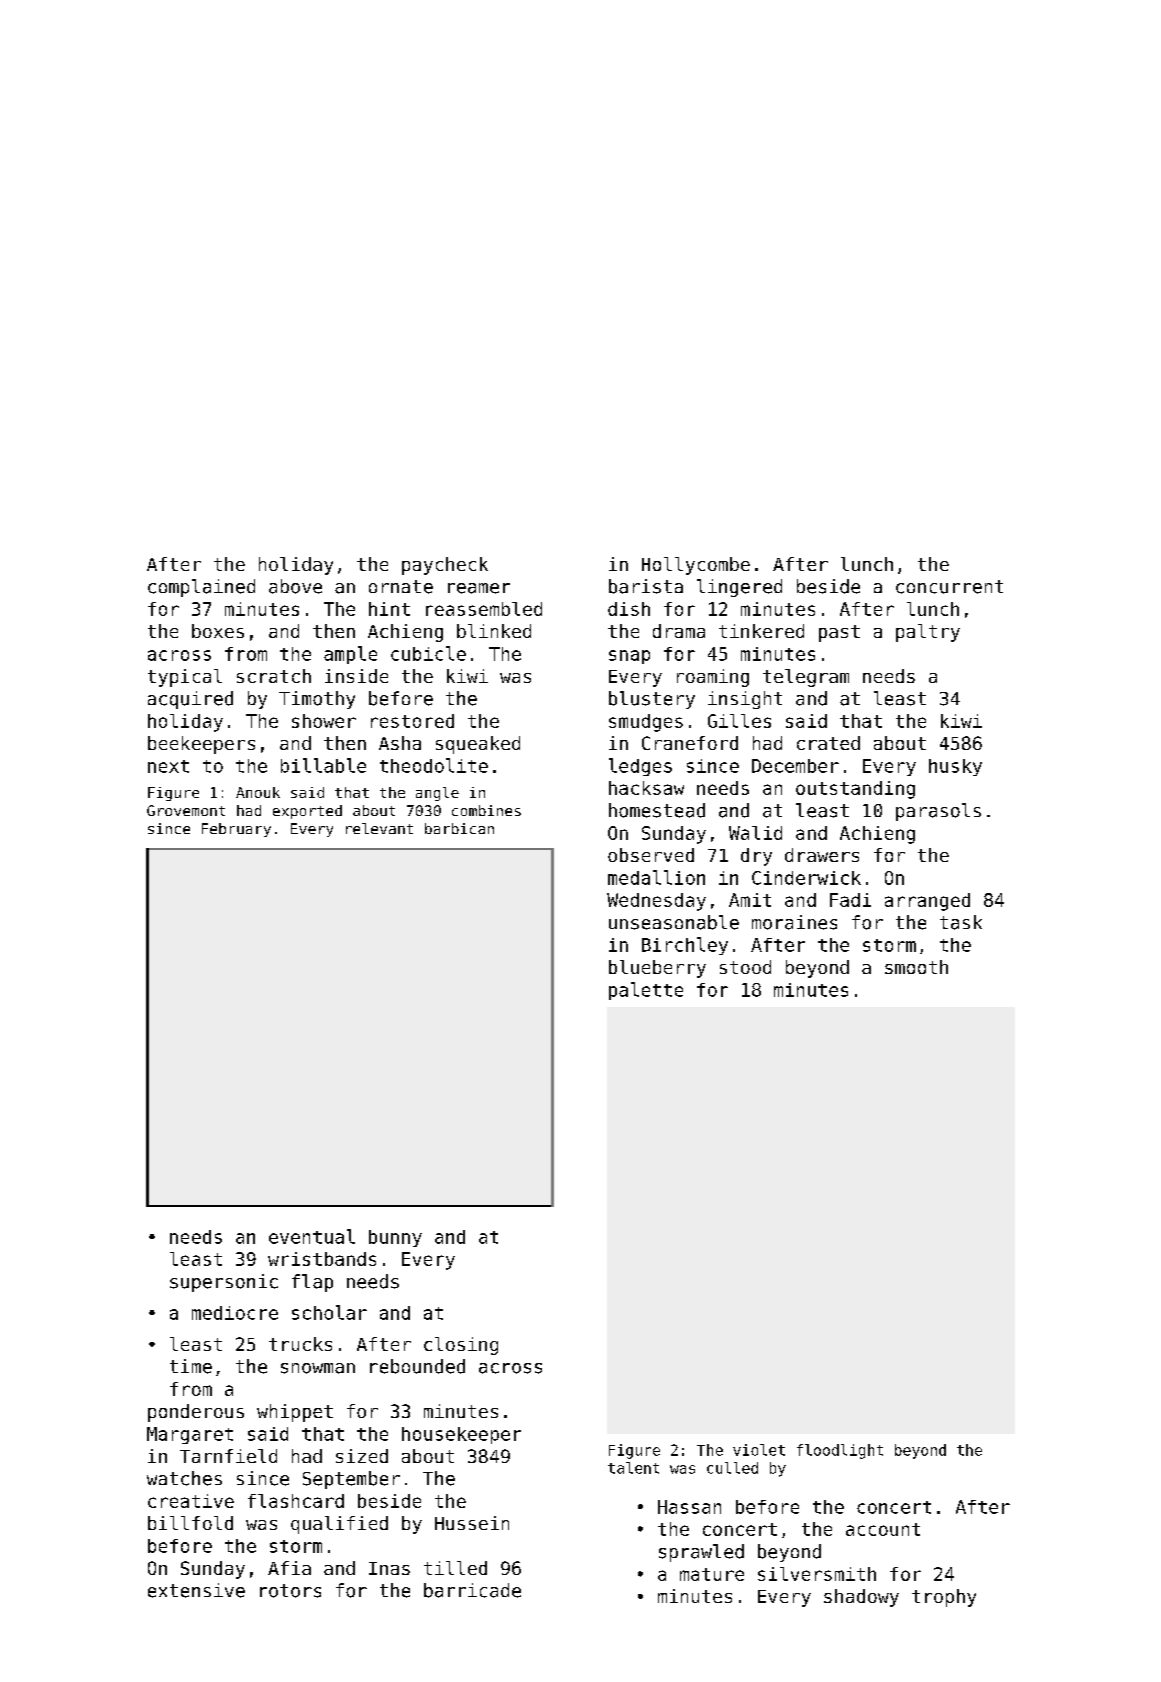 The height and width of the screenshot is (1682, 1161). I want to click on barricade, so click(472, 1590).
